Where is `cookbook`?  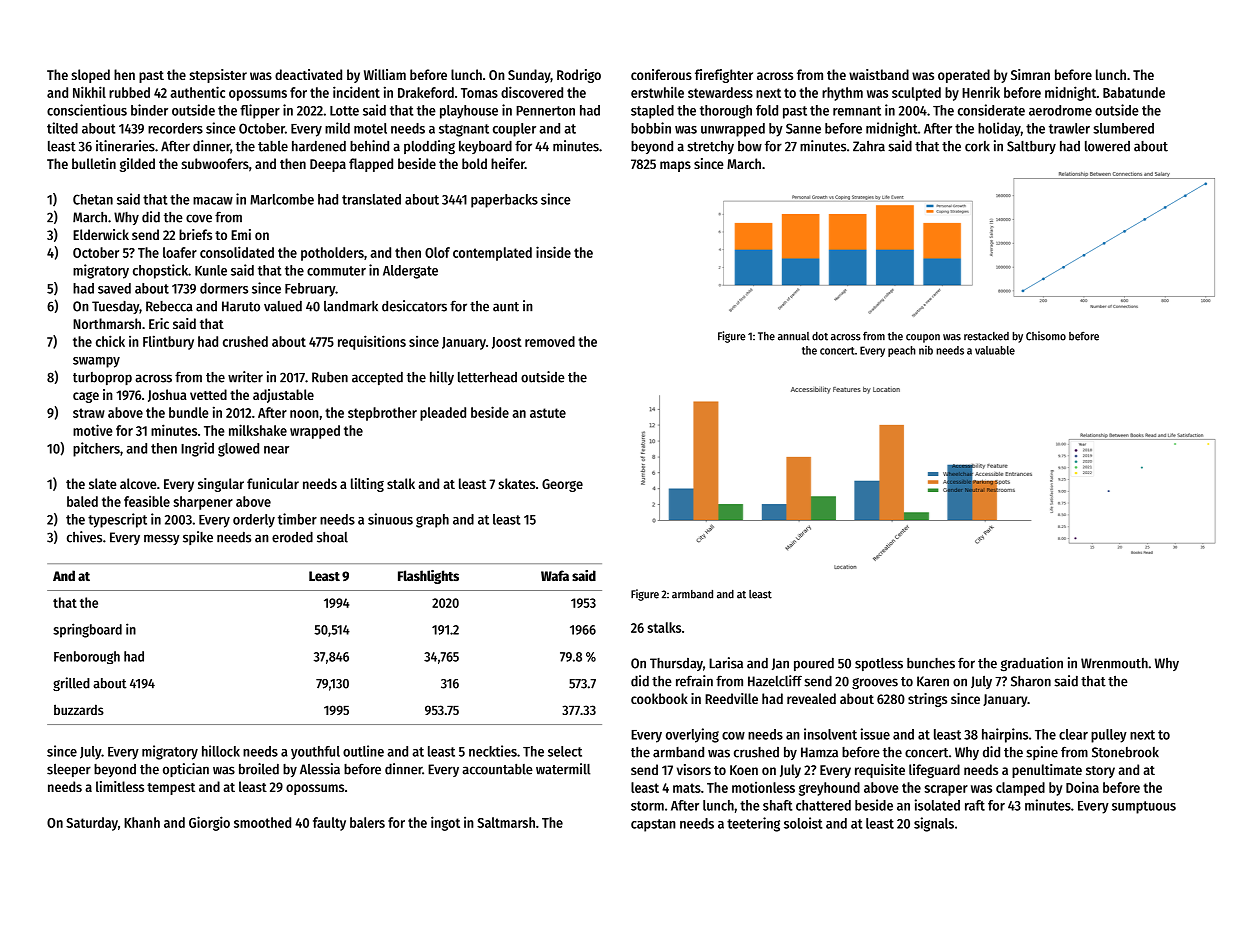
cookbook is located at coordinates (659, 698).
